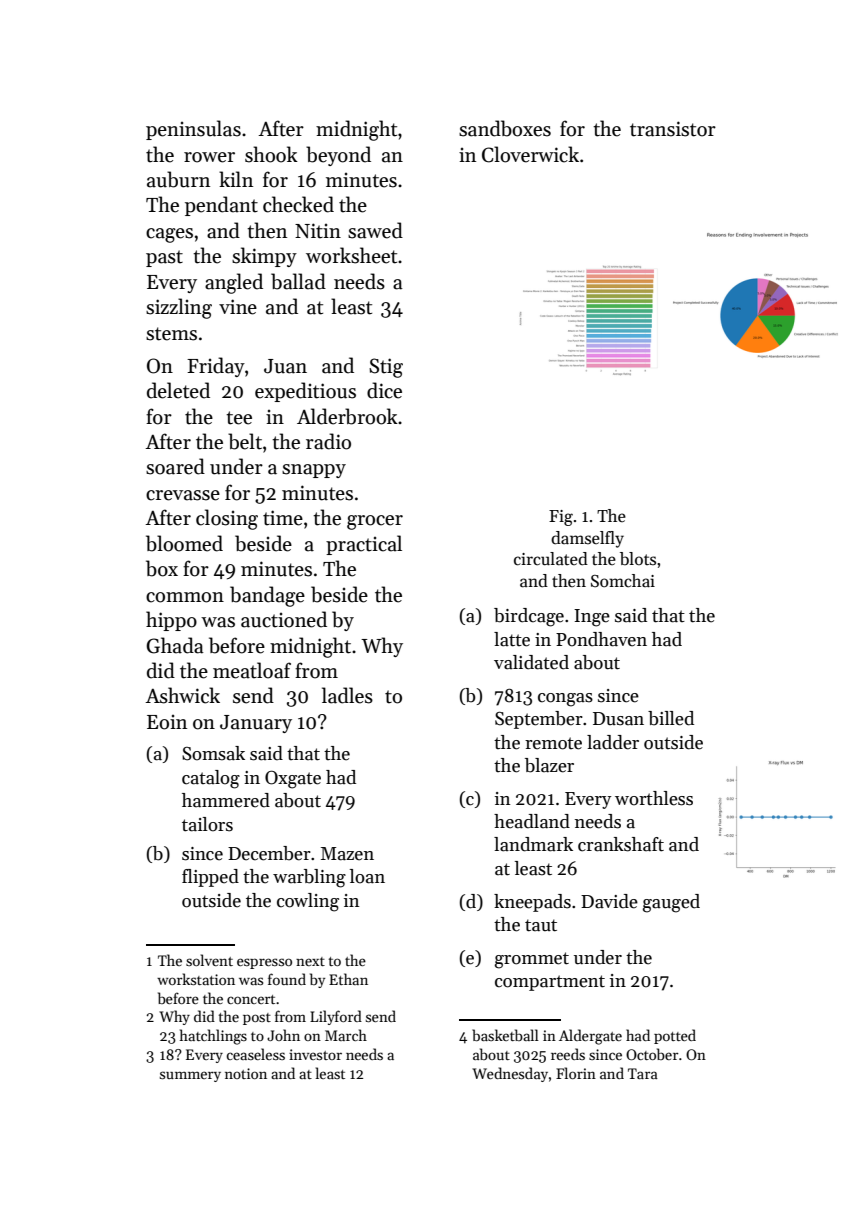 This screenshot has height=1223, width=862. What do you see at coordinates (505, 128) in the screenshot?
I see `sandboxes` at bounding box center [505, 128].
